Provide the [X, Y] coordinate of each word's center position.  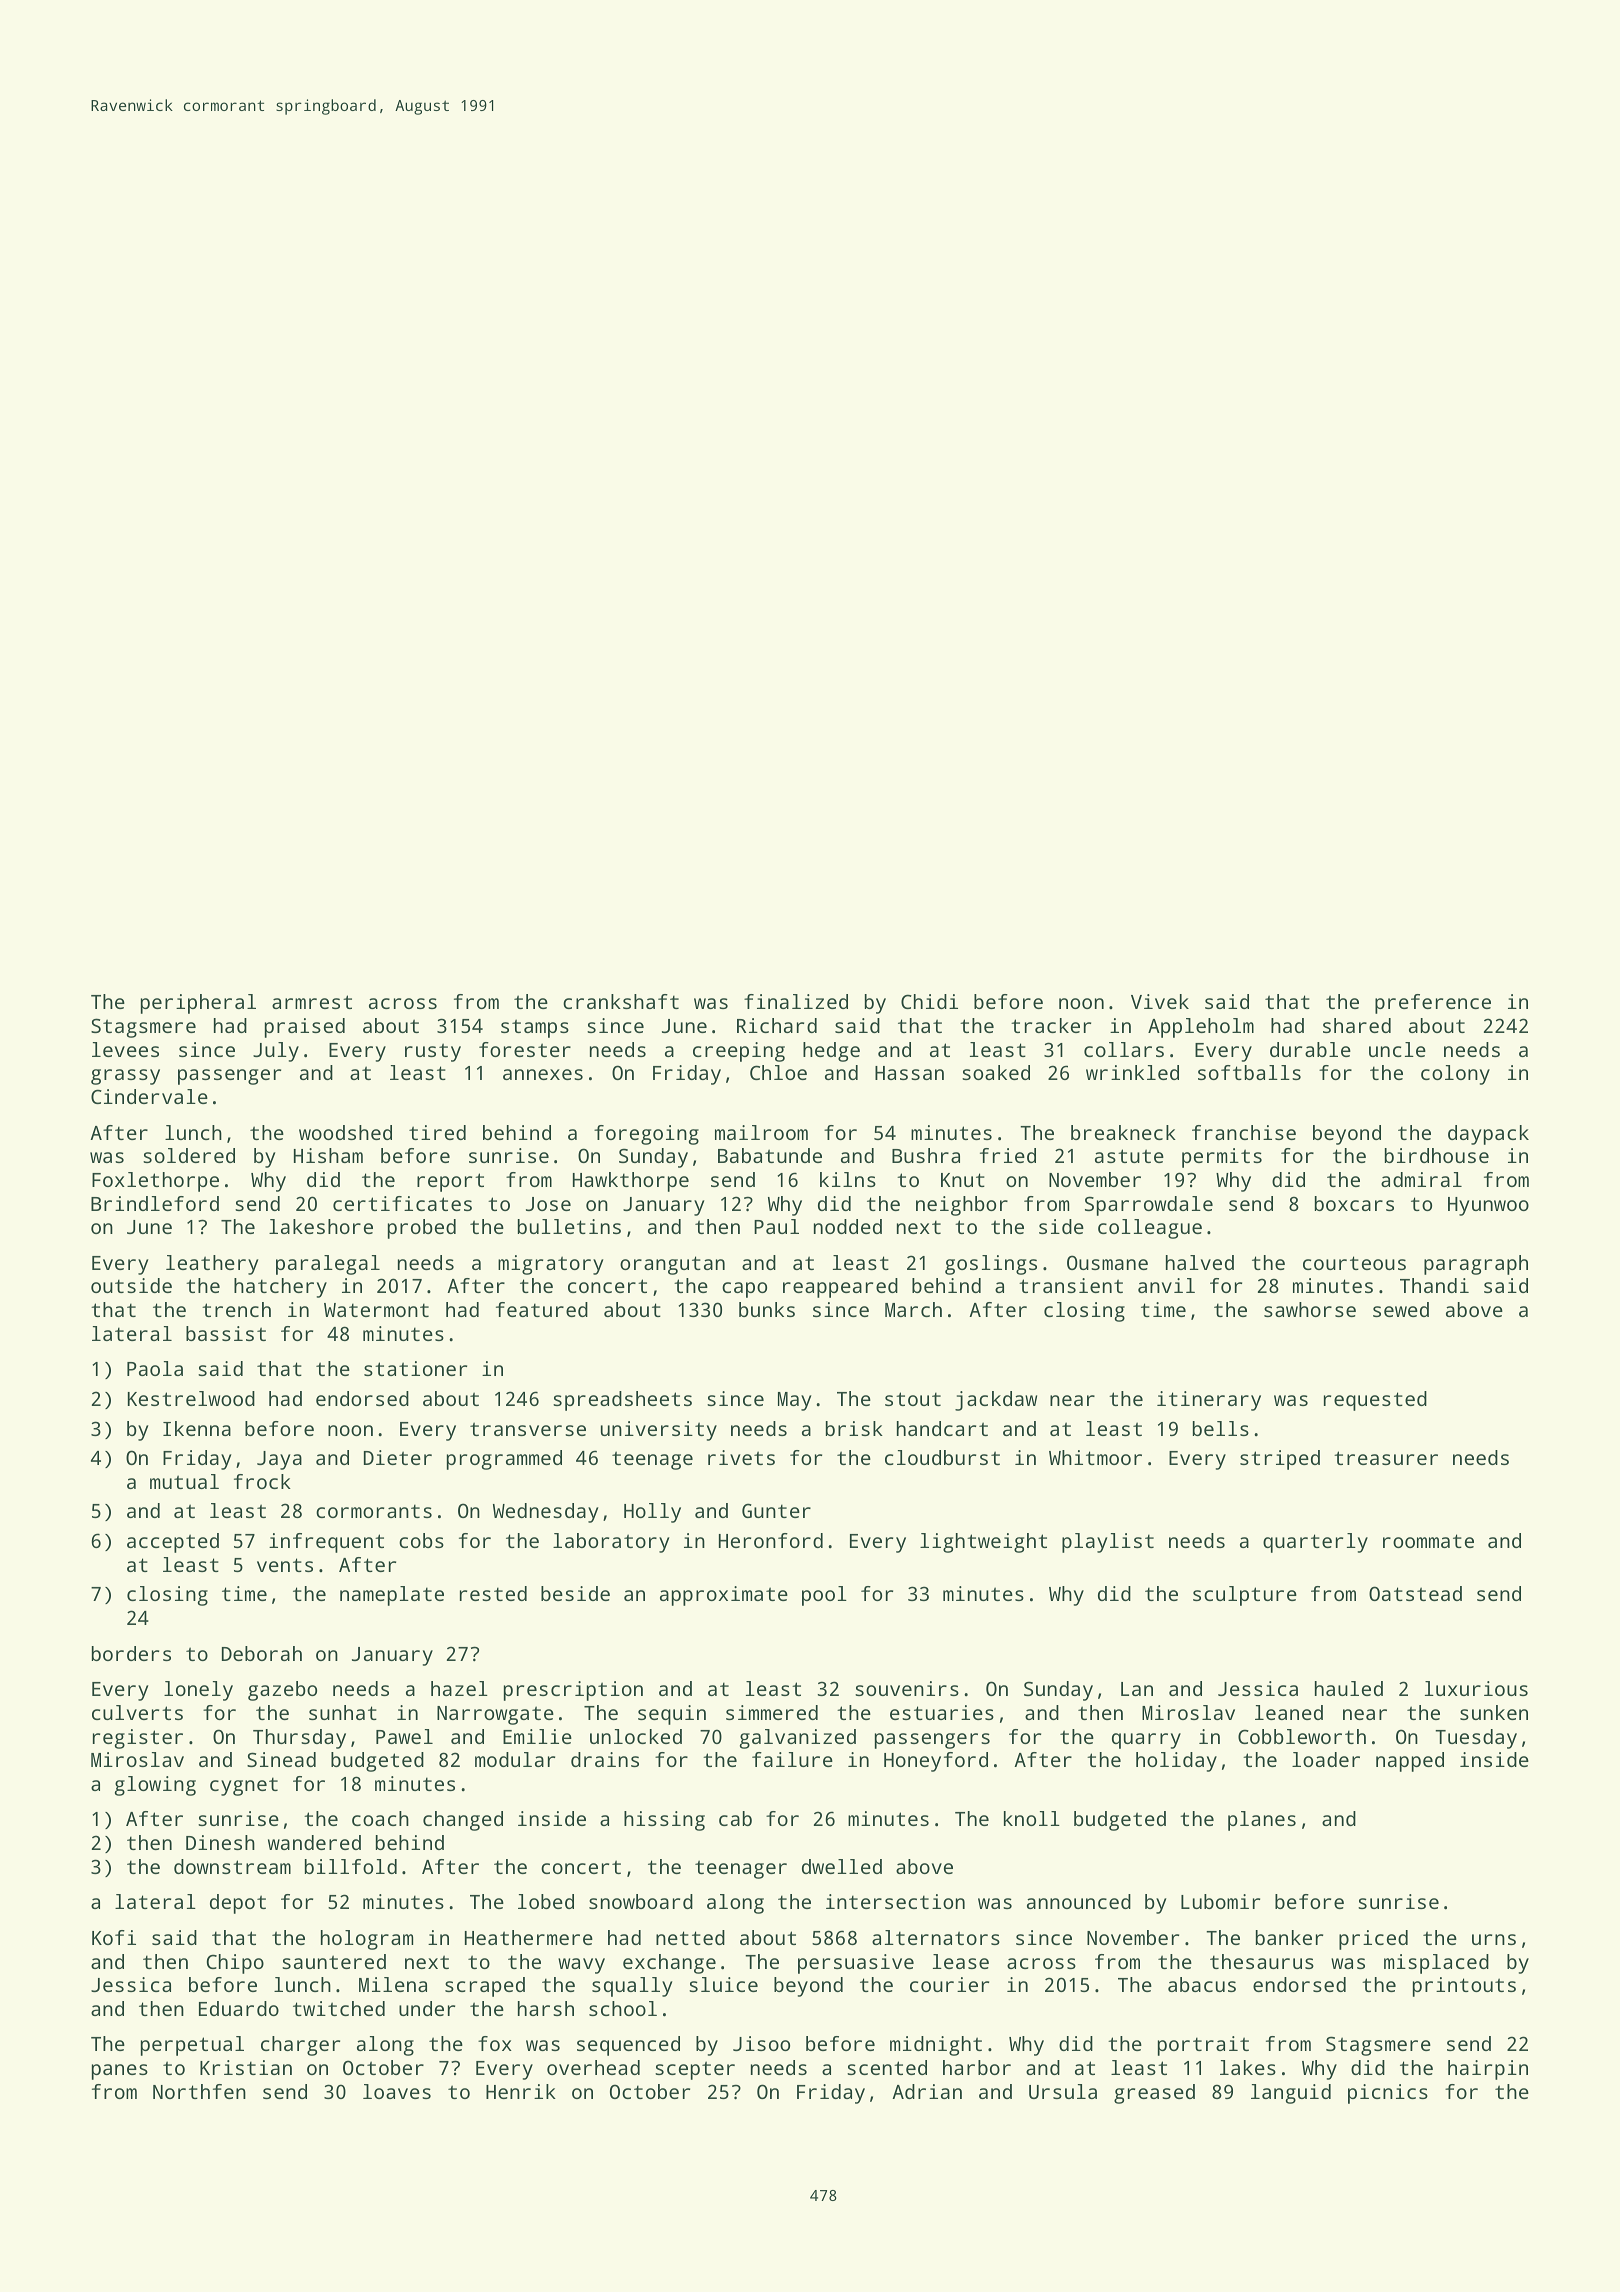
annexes [543, 1074]
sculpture [1245, 1596]
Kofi [114, 1937]
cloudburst [942, 1457]
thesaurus [1262, 1961]
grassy [125, 1077]
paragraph [1476, 1265]
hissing [664, 1821]
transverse [528, 1429]
